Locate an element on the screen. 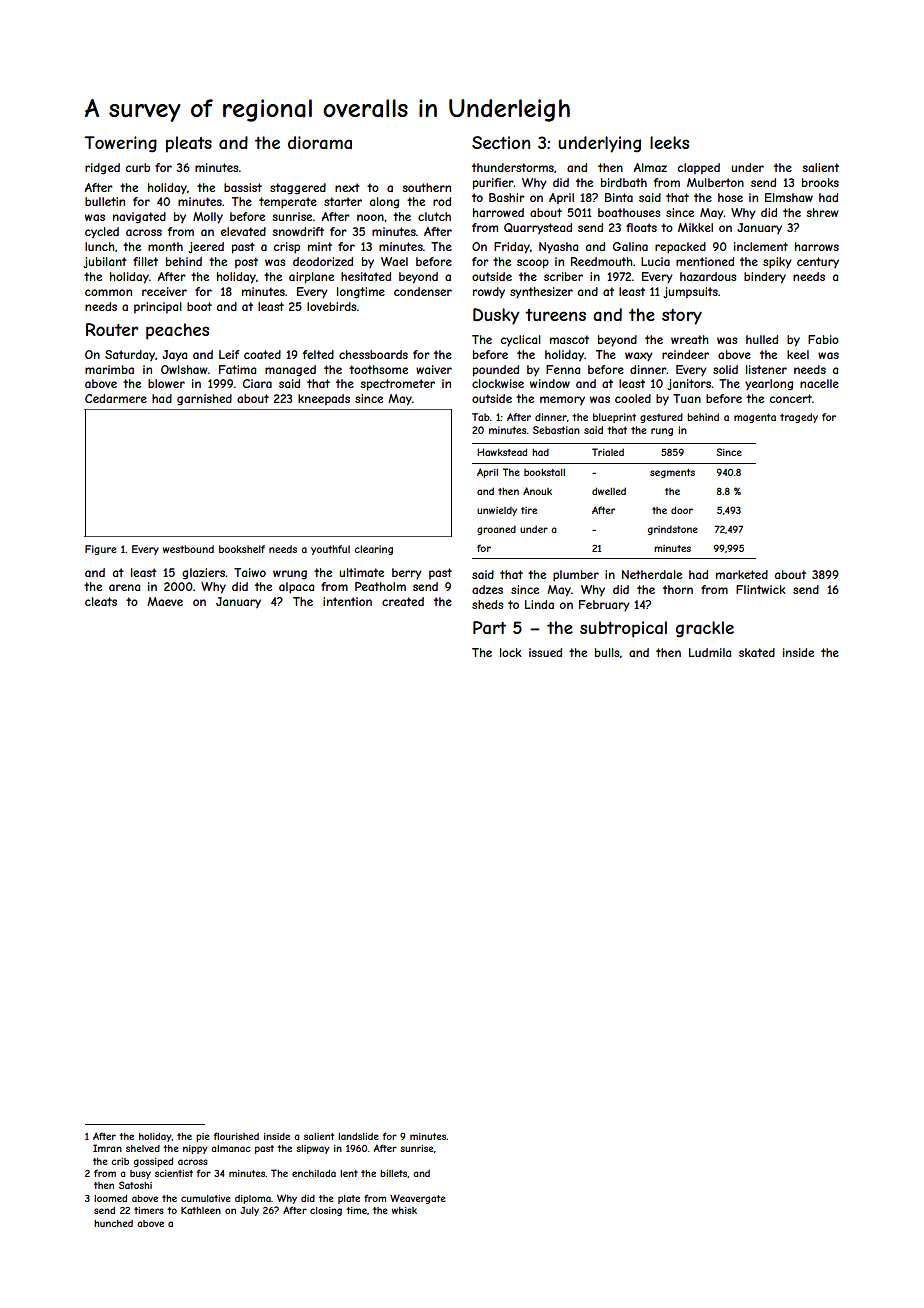 Image resolution: width=924 pixels, height=1308 pixels. hazardous is located at coordinates (708, 276).
